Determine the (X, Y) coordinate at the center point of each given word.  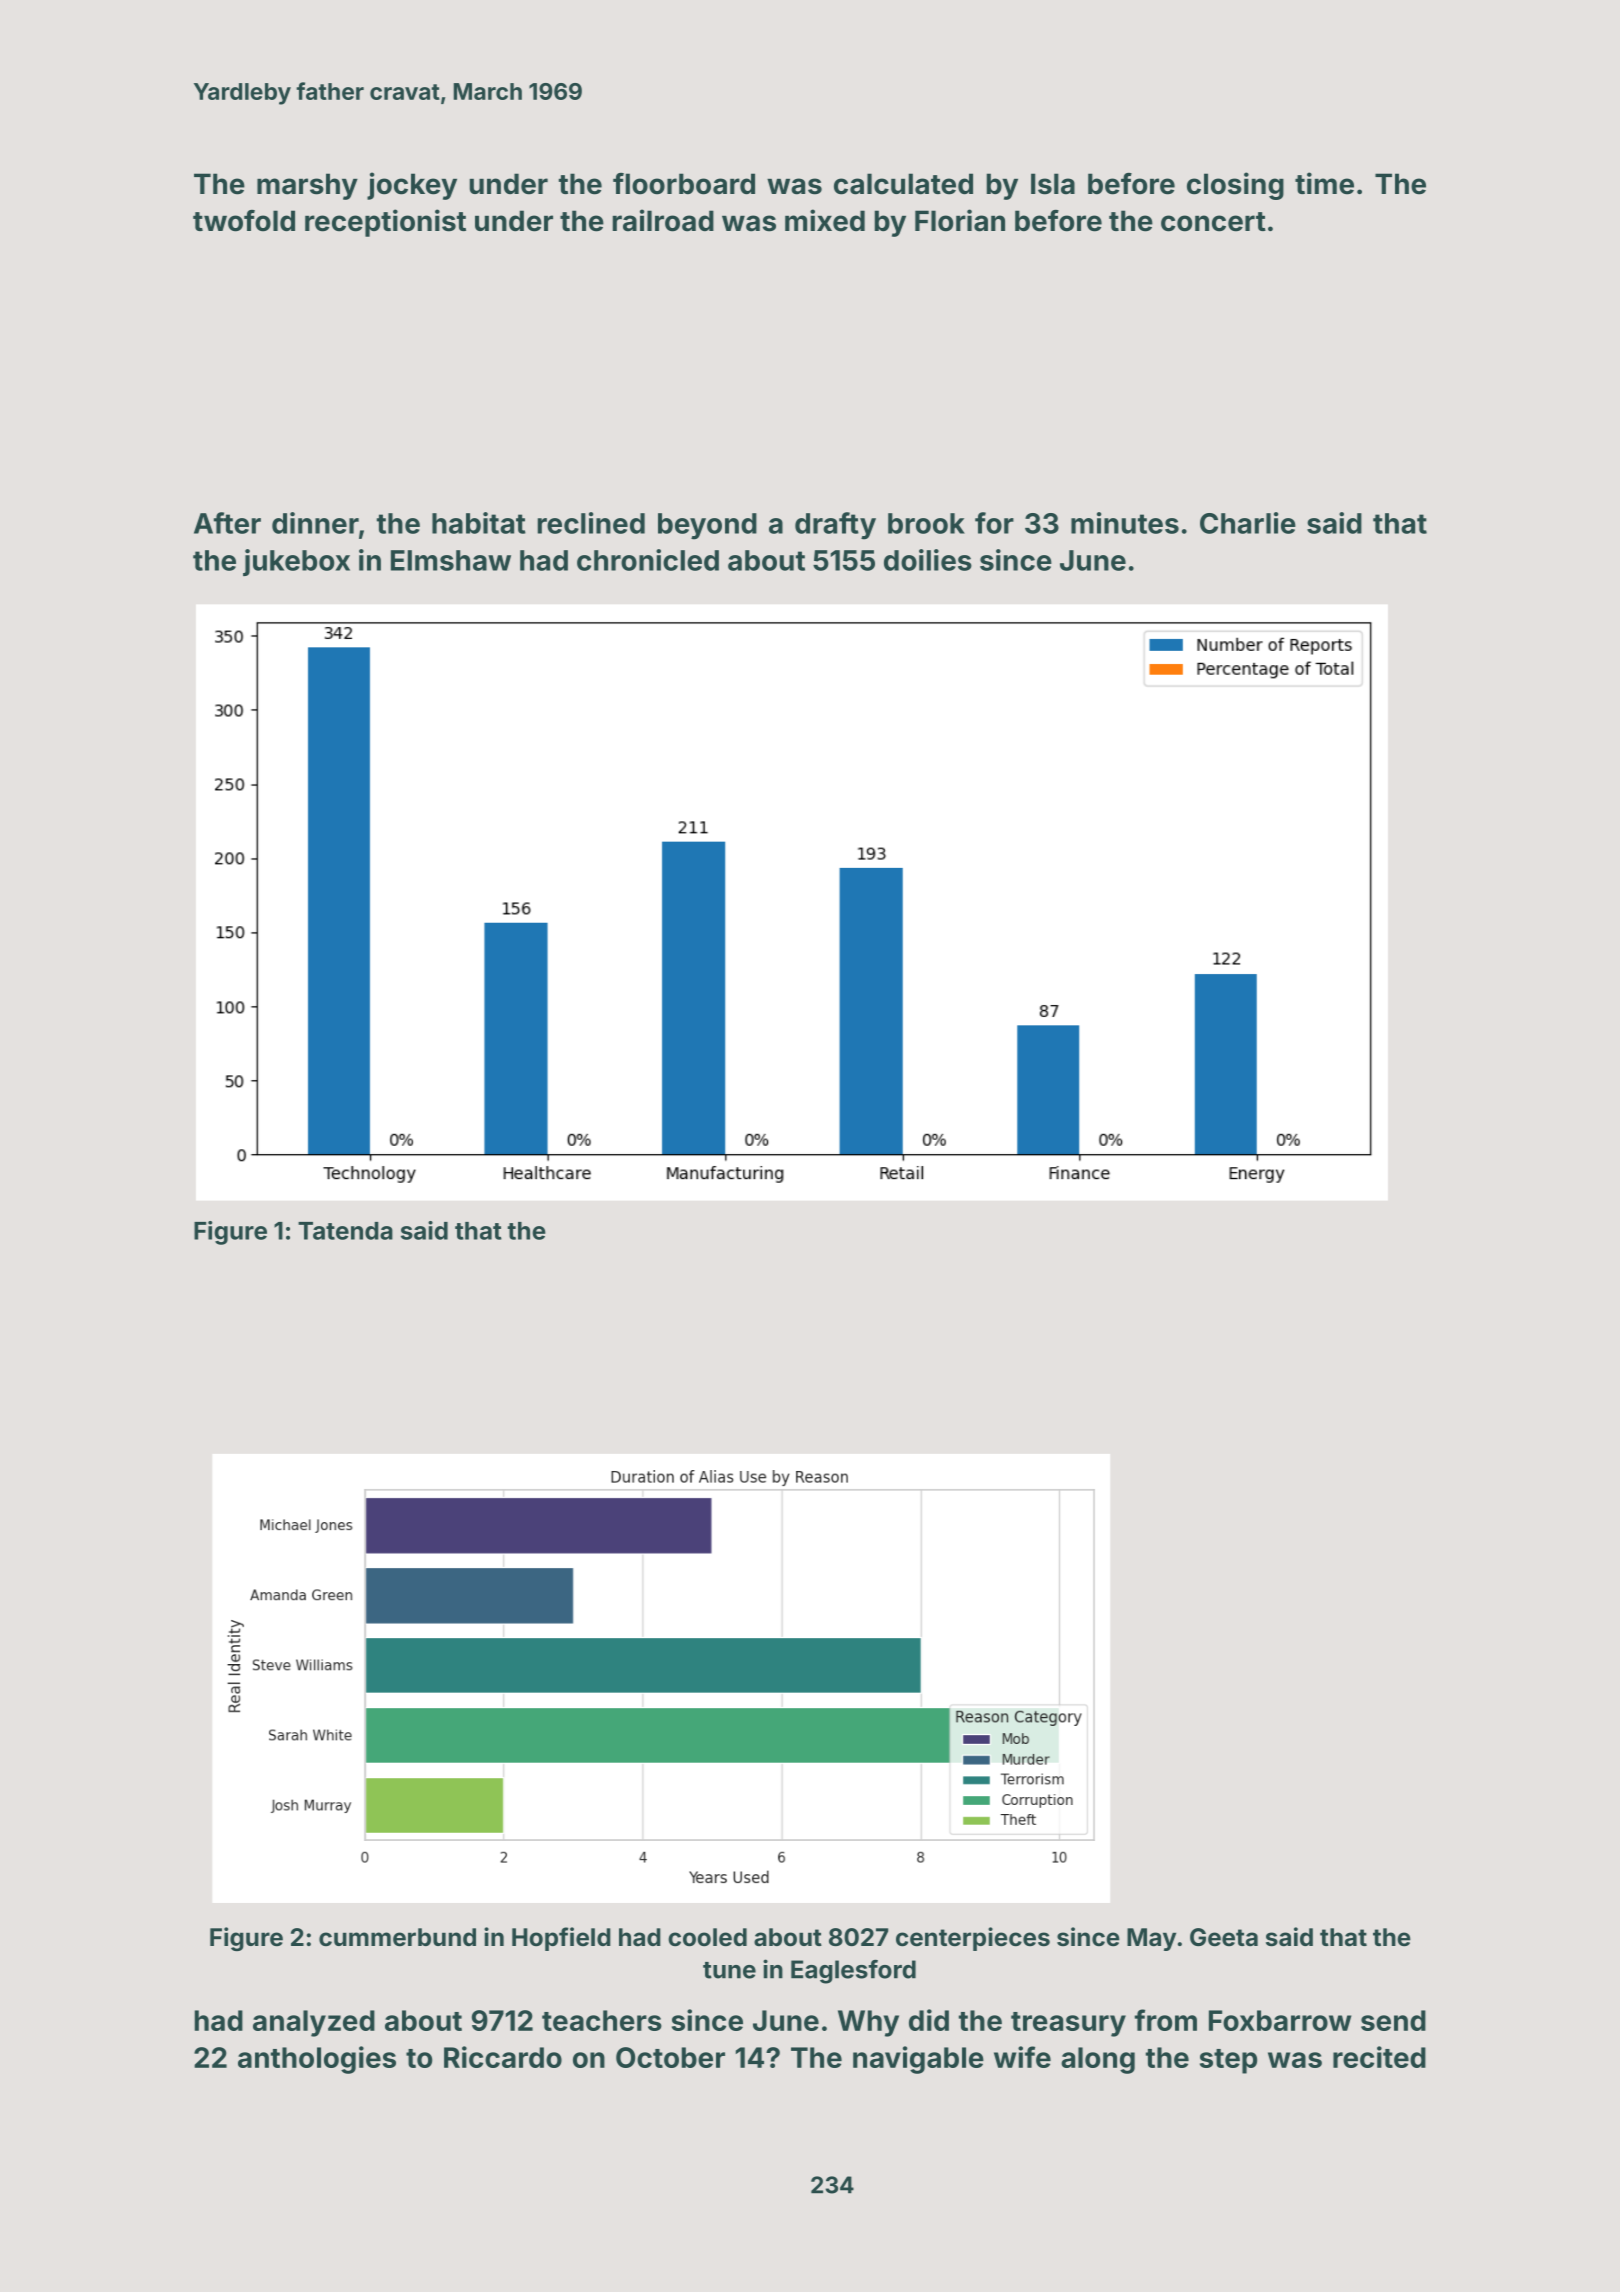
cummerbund (397, 1937)
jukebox (296, 562)
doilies (928, 560)
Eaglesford (853, 1972)
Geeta (1224, 1937)
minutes (1125, 523)
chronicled (648, 560)
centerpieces (973, 1939)
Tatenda (345, 1231)
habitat (479, 523)
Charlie (1248, 523)
